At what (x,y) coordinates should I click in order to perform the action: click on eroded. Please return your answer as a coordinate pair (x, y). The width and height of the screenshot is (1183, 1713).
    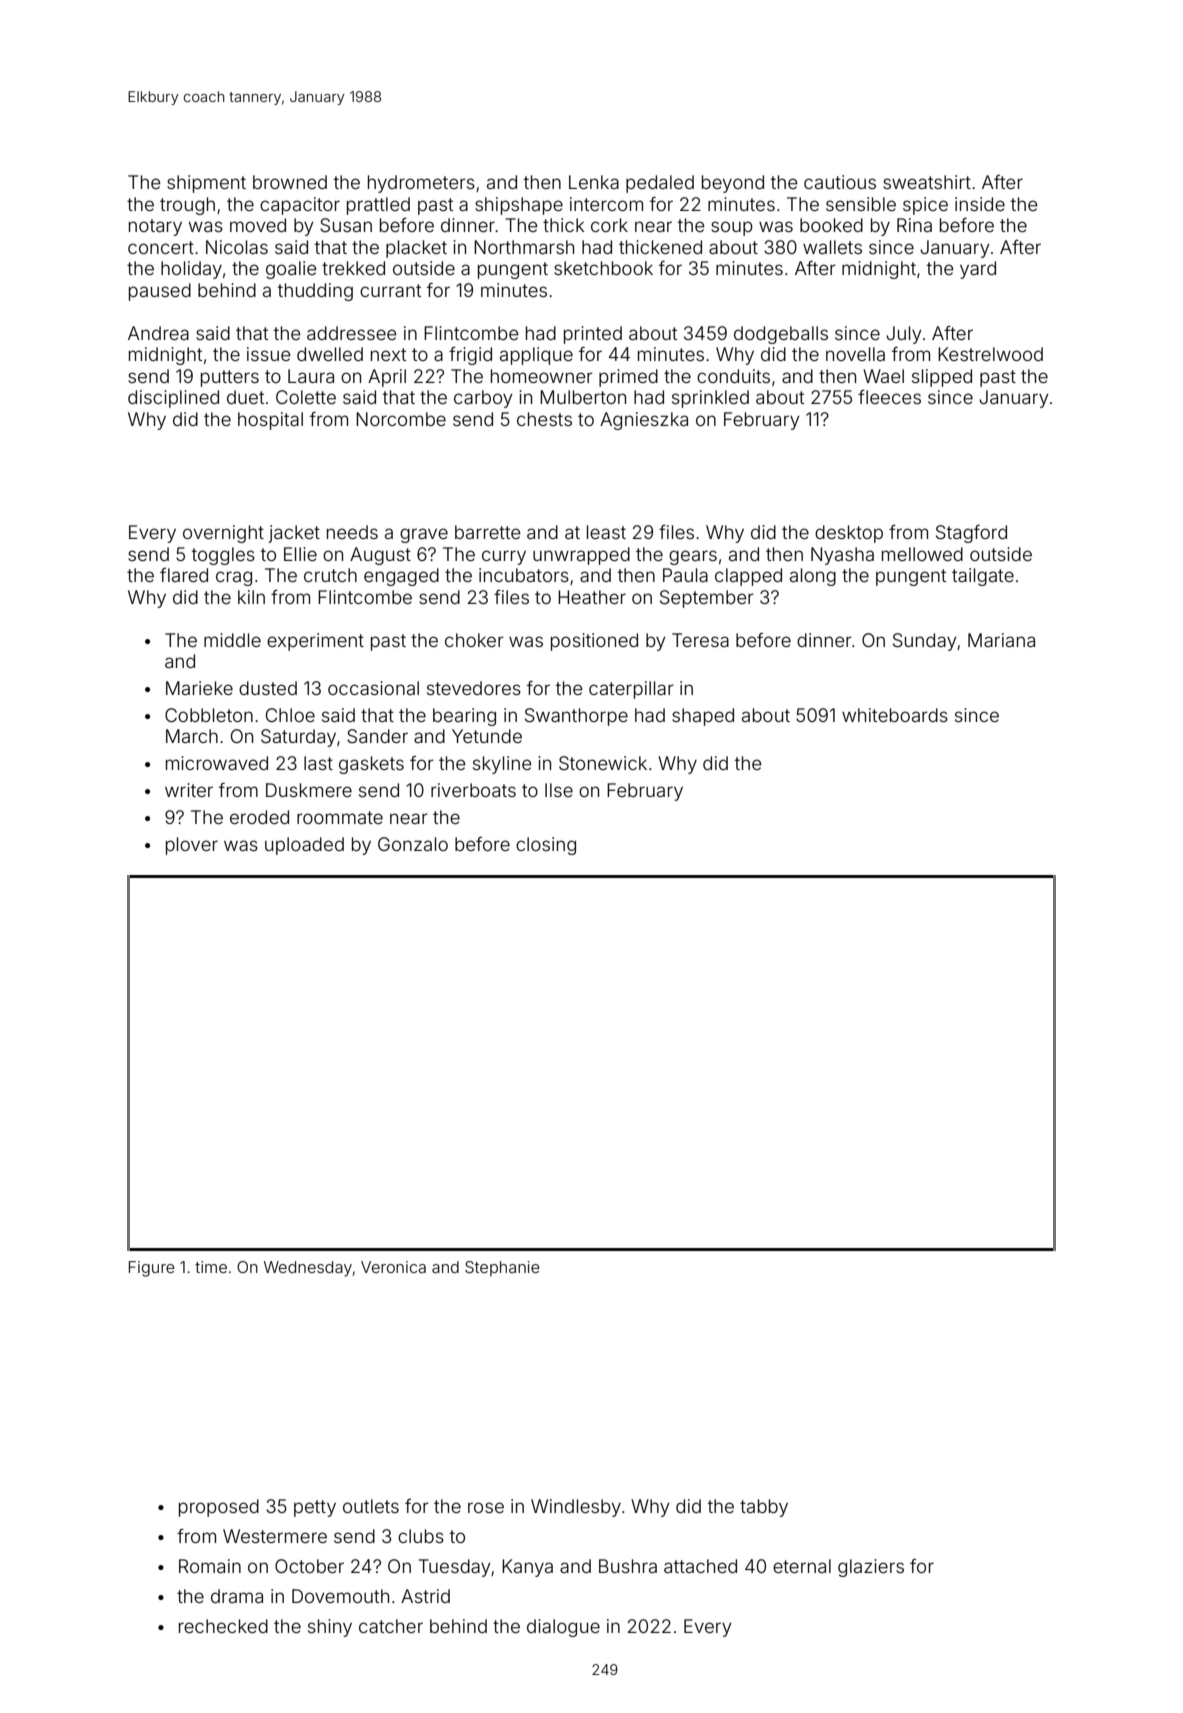
    Looking at the image, I should click on (259, 817).
